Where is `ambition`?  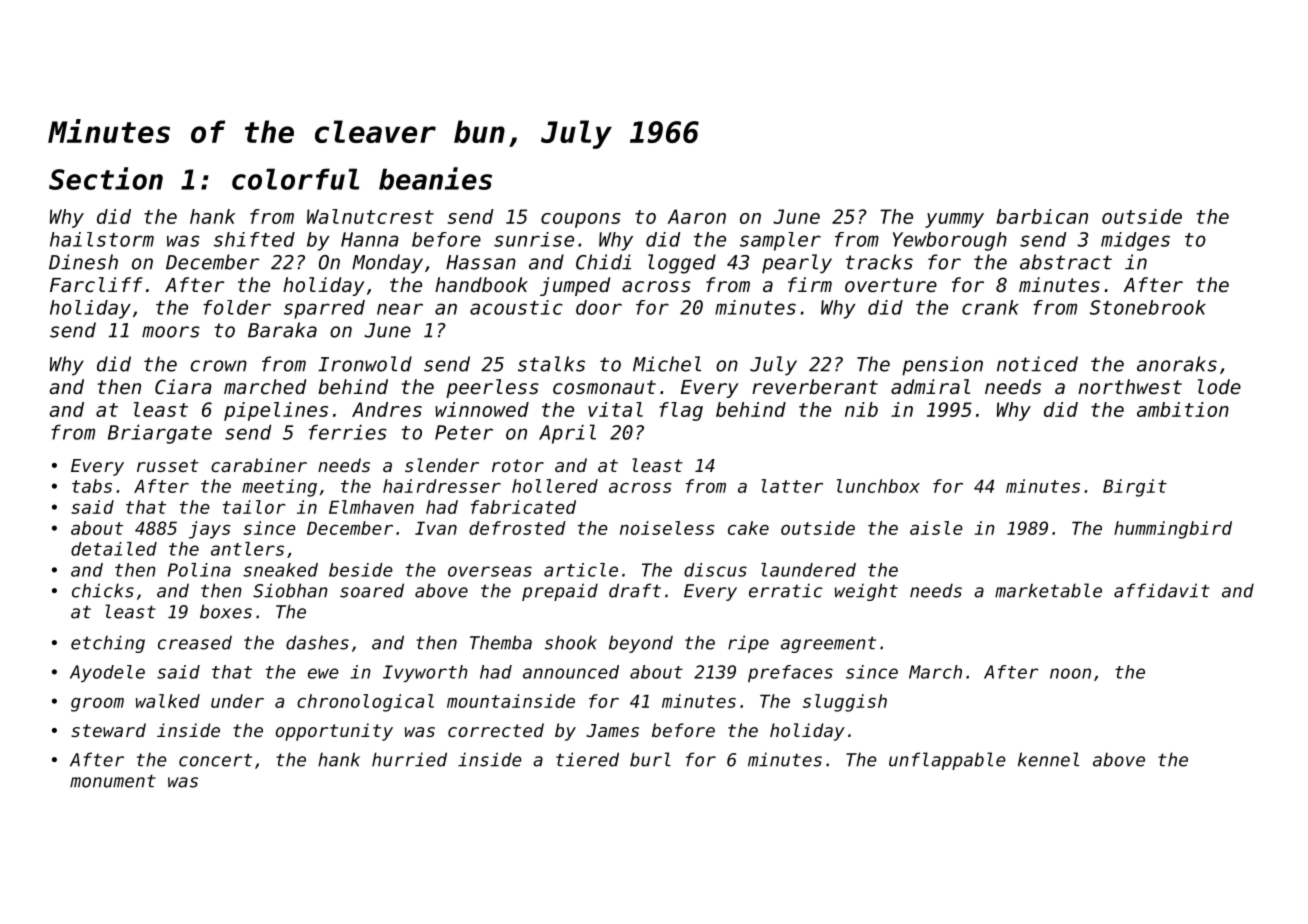
ambition is located at coordinates (1183, 409).
